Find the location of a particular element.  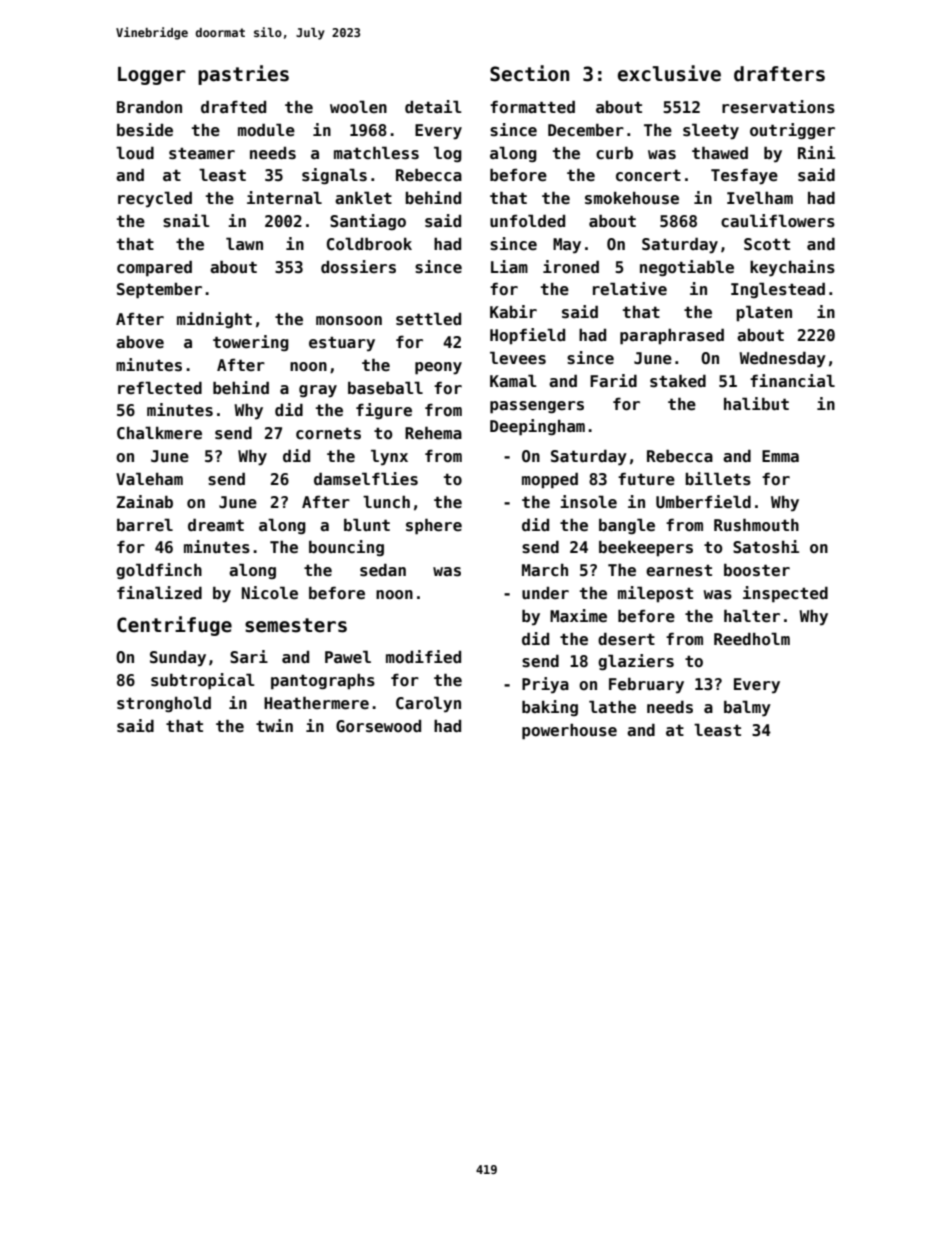

Wednesday is located at coordinates (782, 360).
